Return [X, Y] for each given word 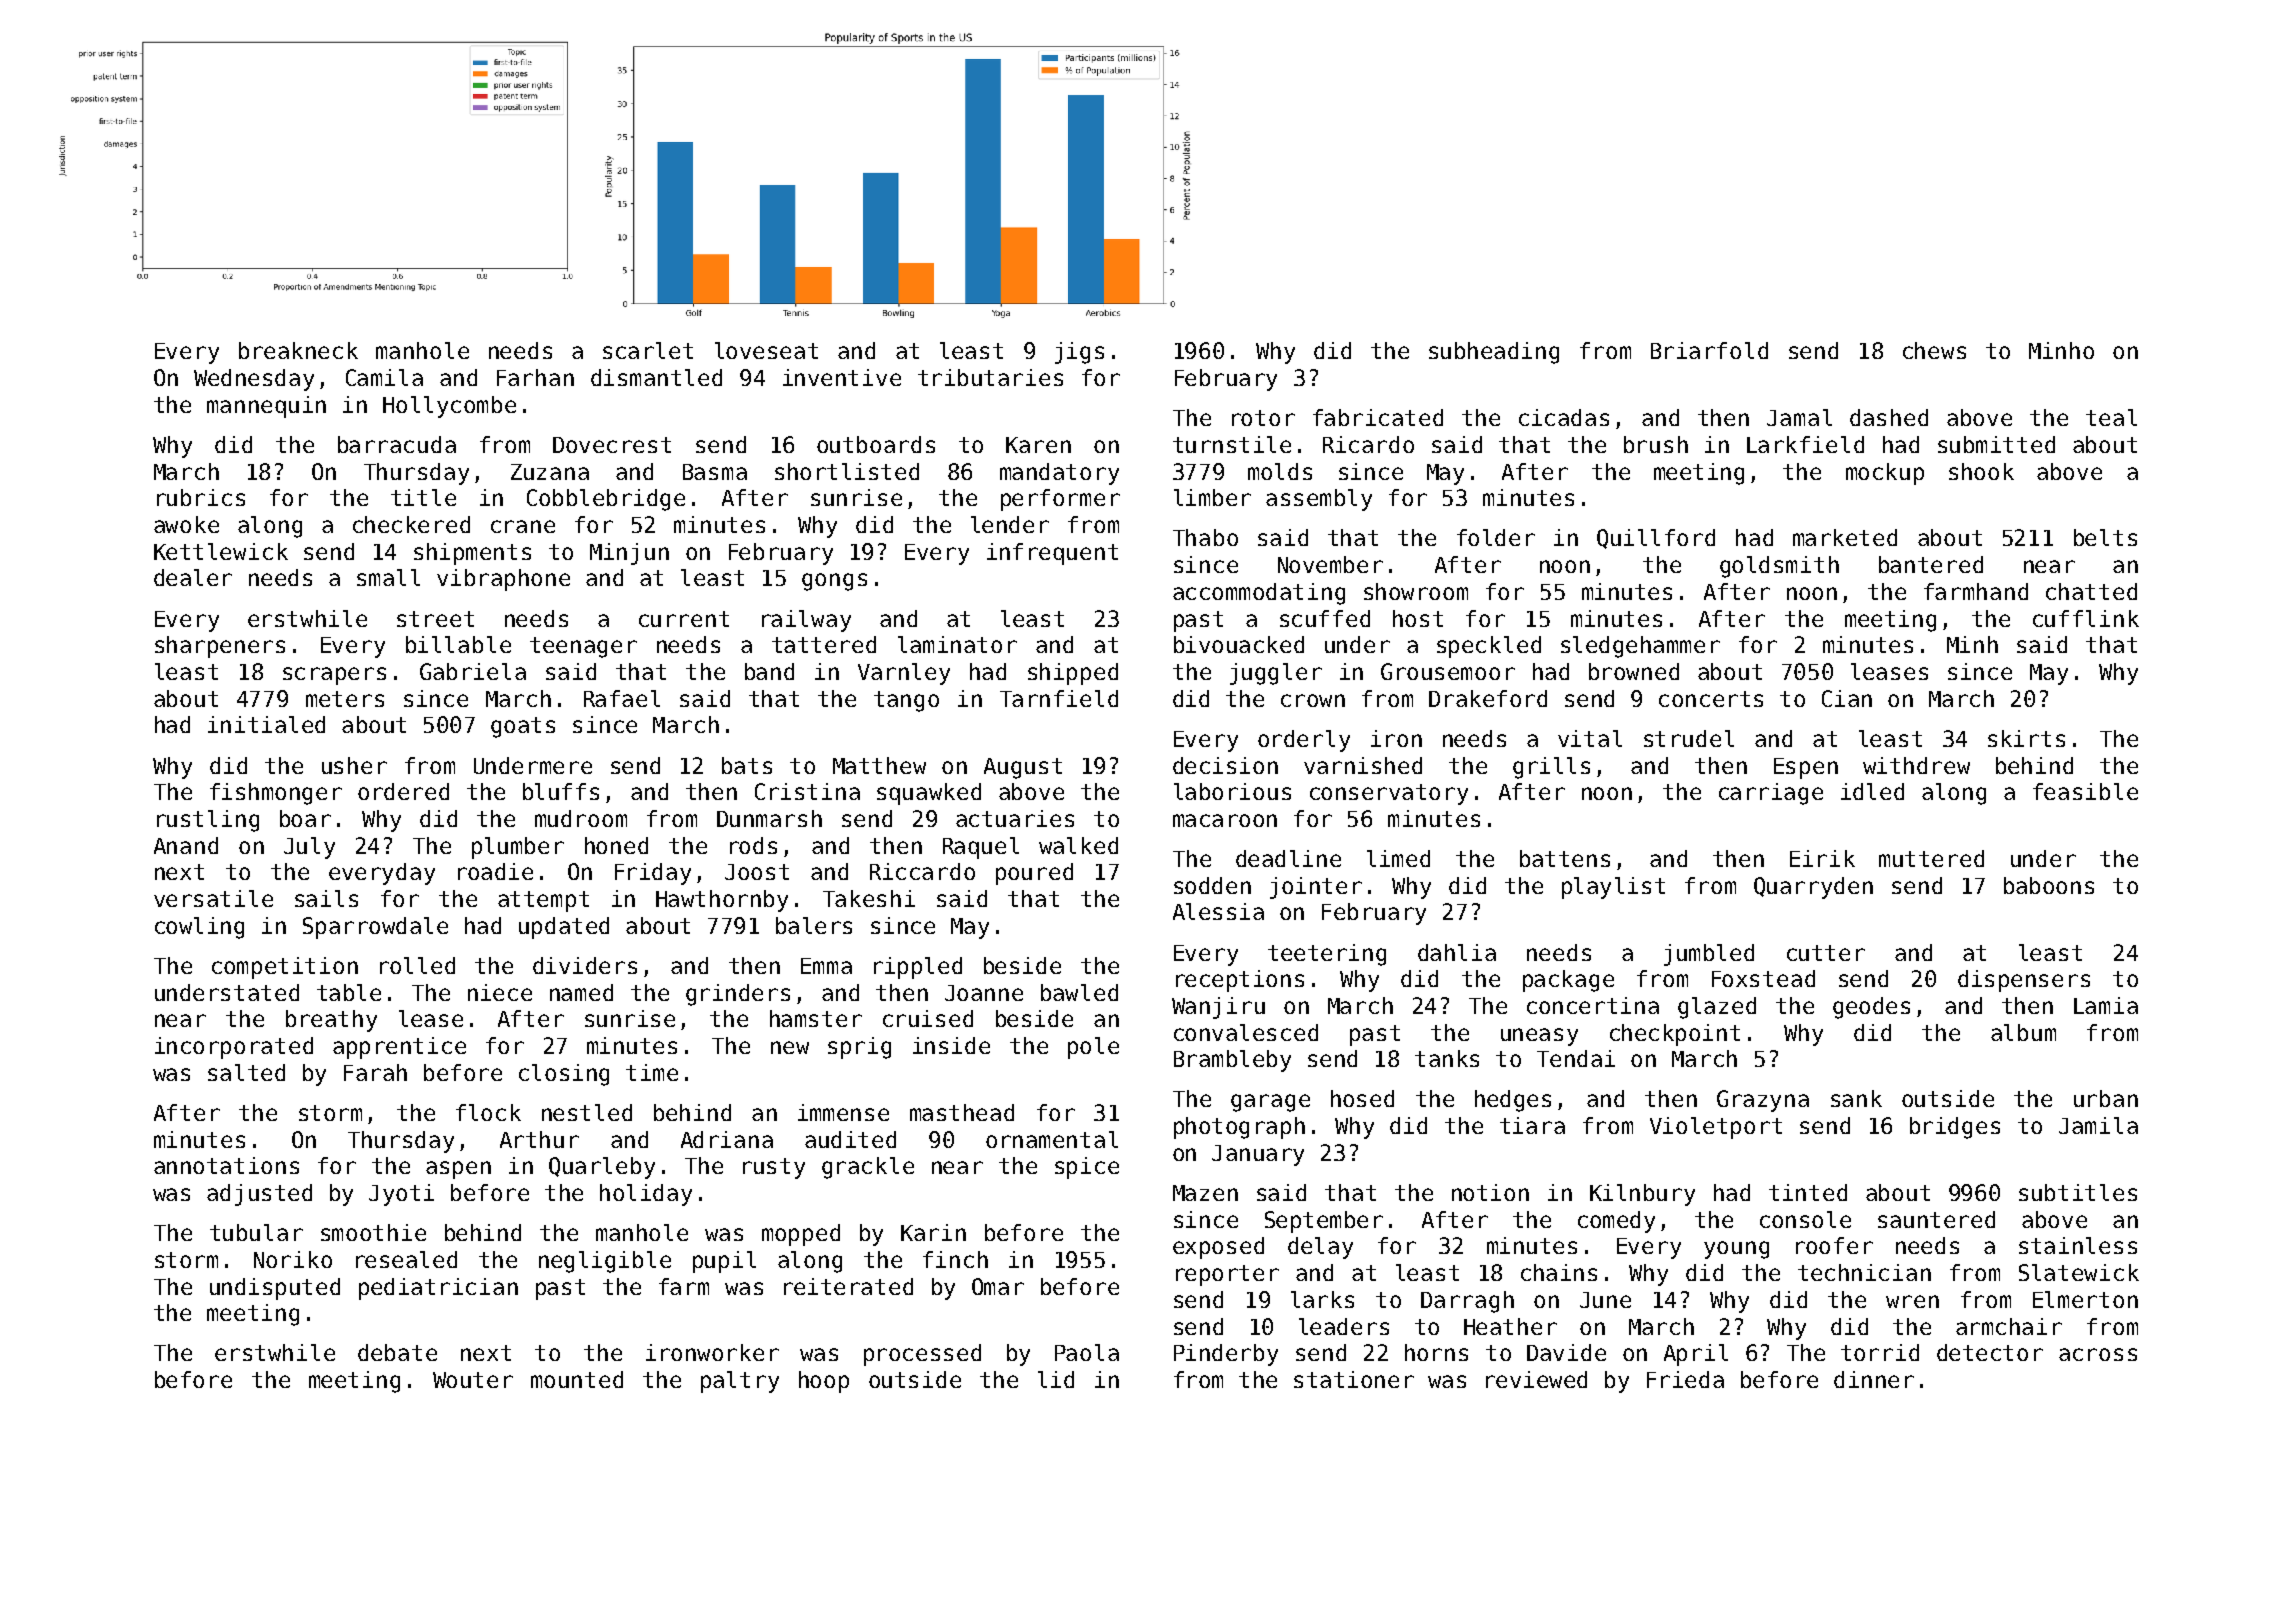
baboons [2049, 885]
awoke [186, 524]
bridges [1955, 1128]
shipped [1073, 674]
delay [1320, 1248]
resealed [406, 1259]
